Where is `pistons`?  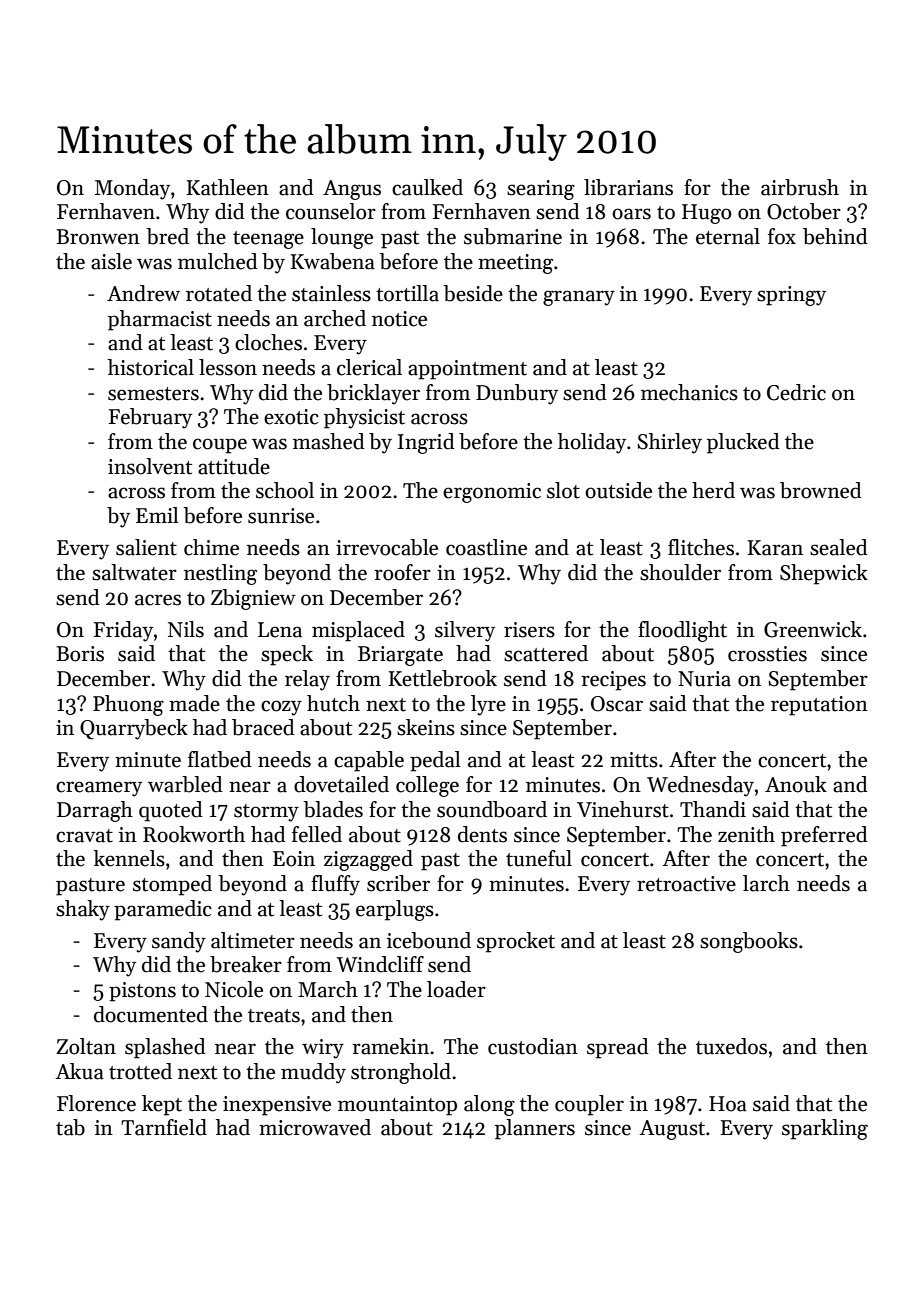
pistons is located at coordinates (142, 992).
